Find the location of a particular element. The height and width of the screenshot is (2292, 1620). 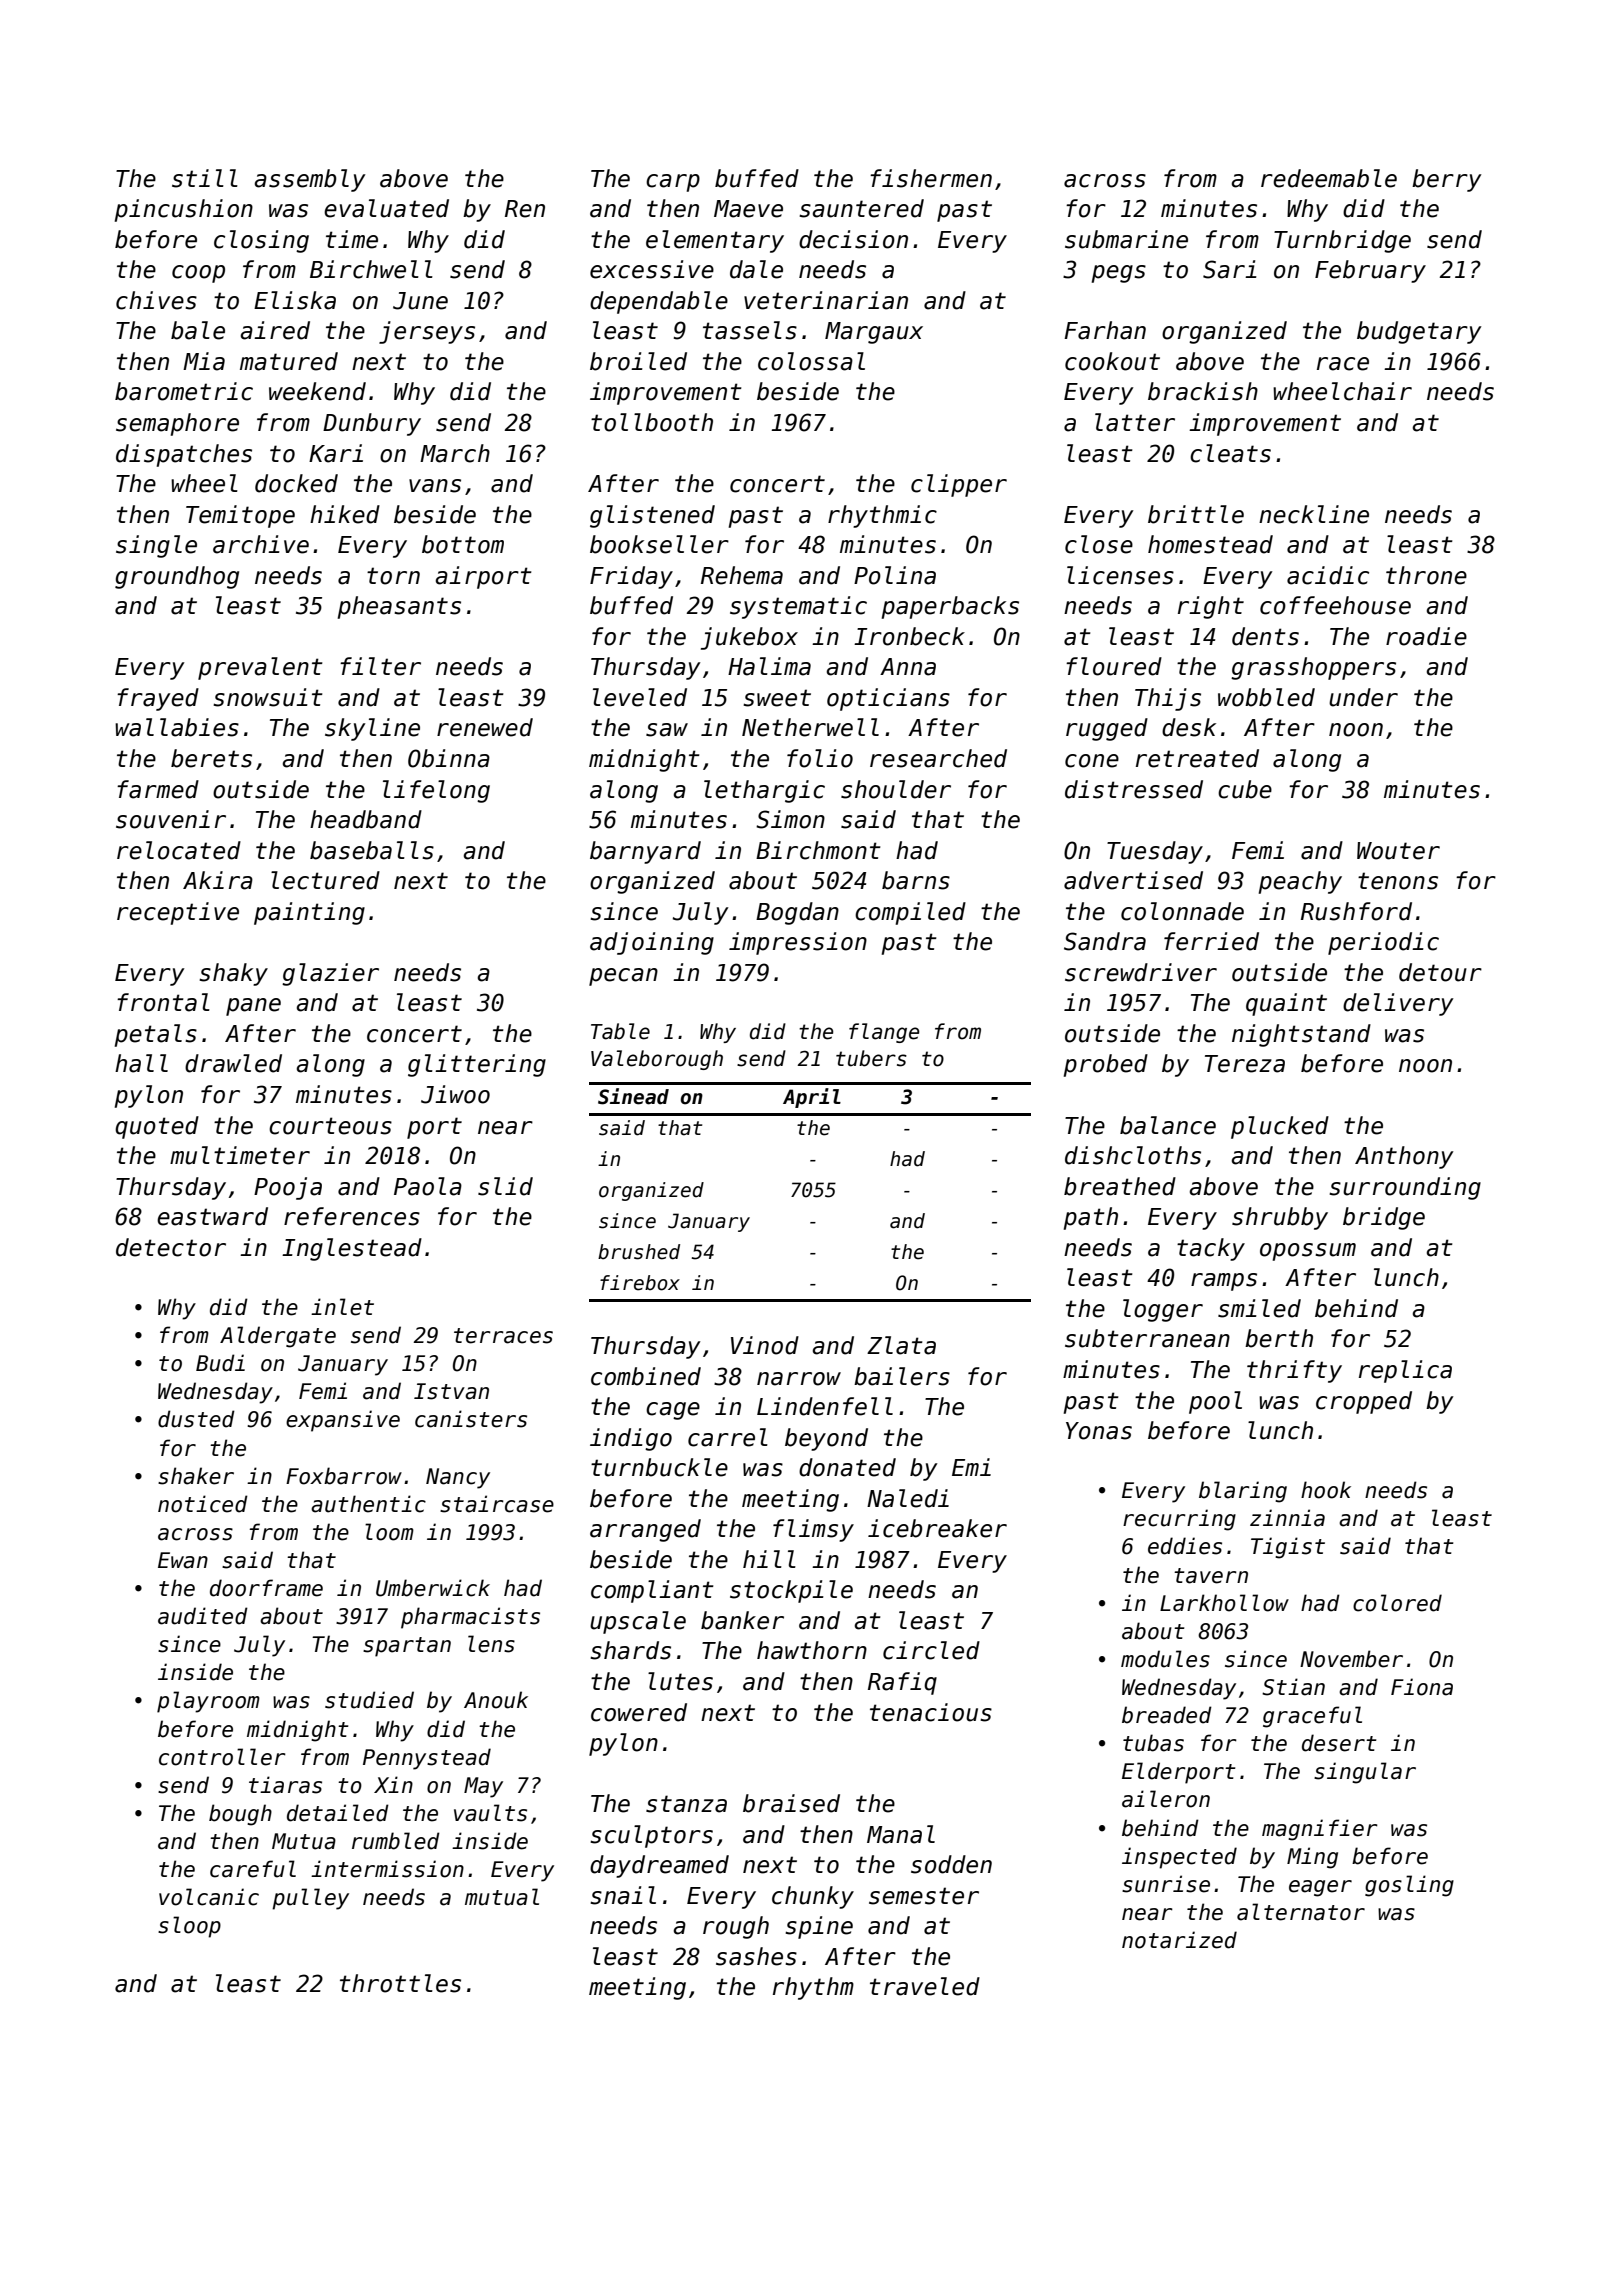

close is located at coordinates (1099, 544).
